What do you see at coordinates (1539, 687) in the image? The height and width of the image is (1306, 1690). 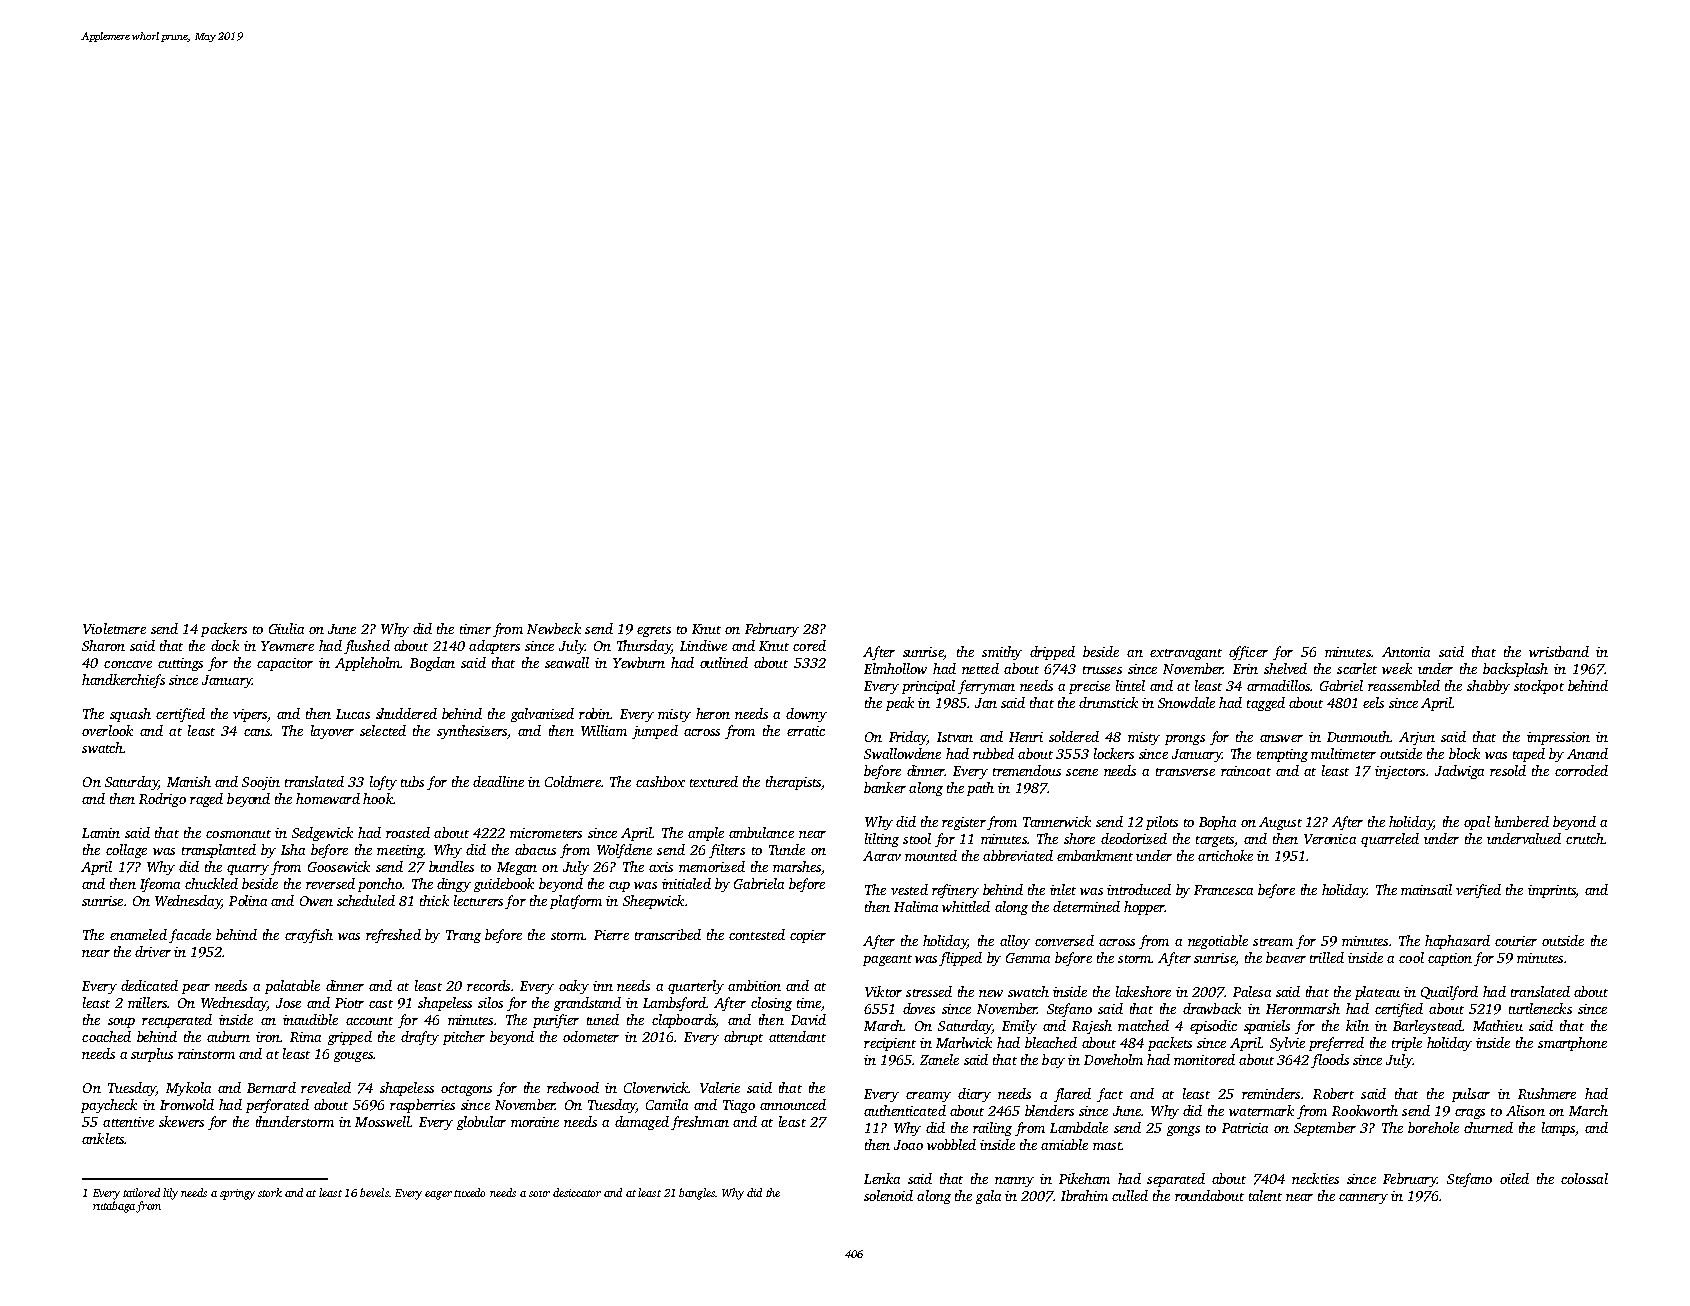 I see `stockpot` at bounding box center [1539, 687].
